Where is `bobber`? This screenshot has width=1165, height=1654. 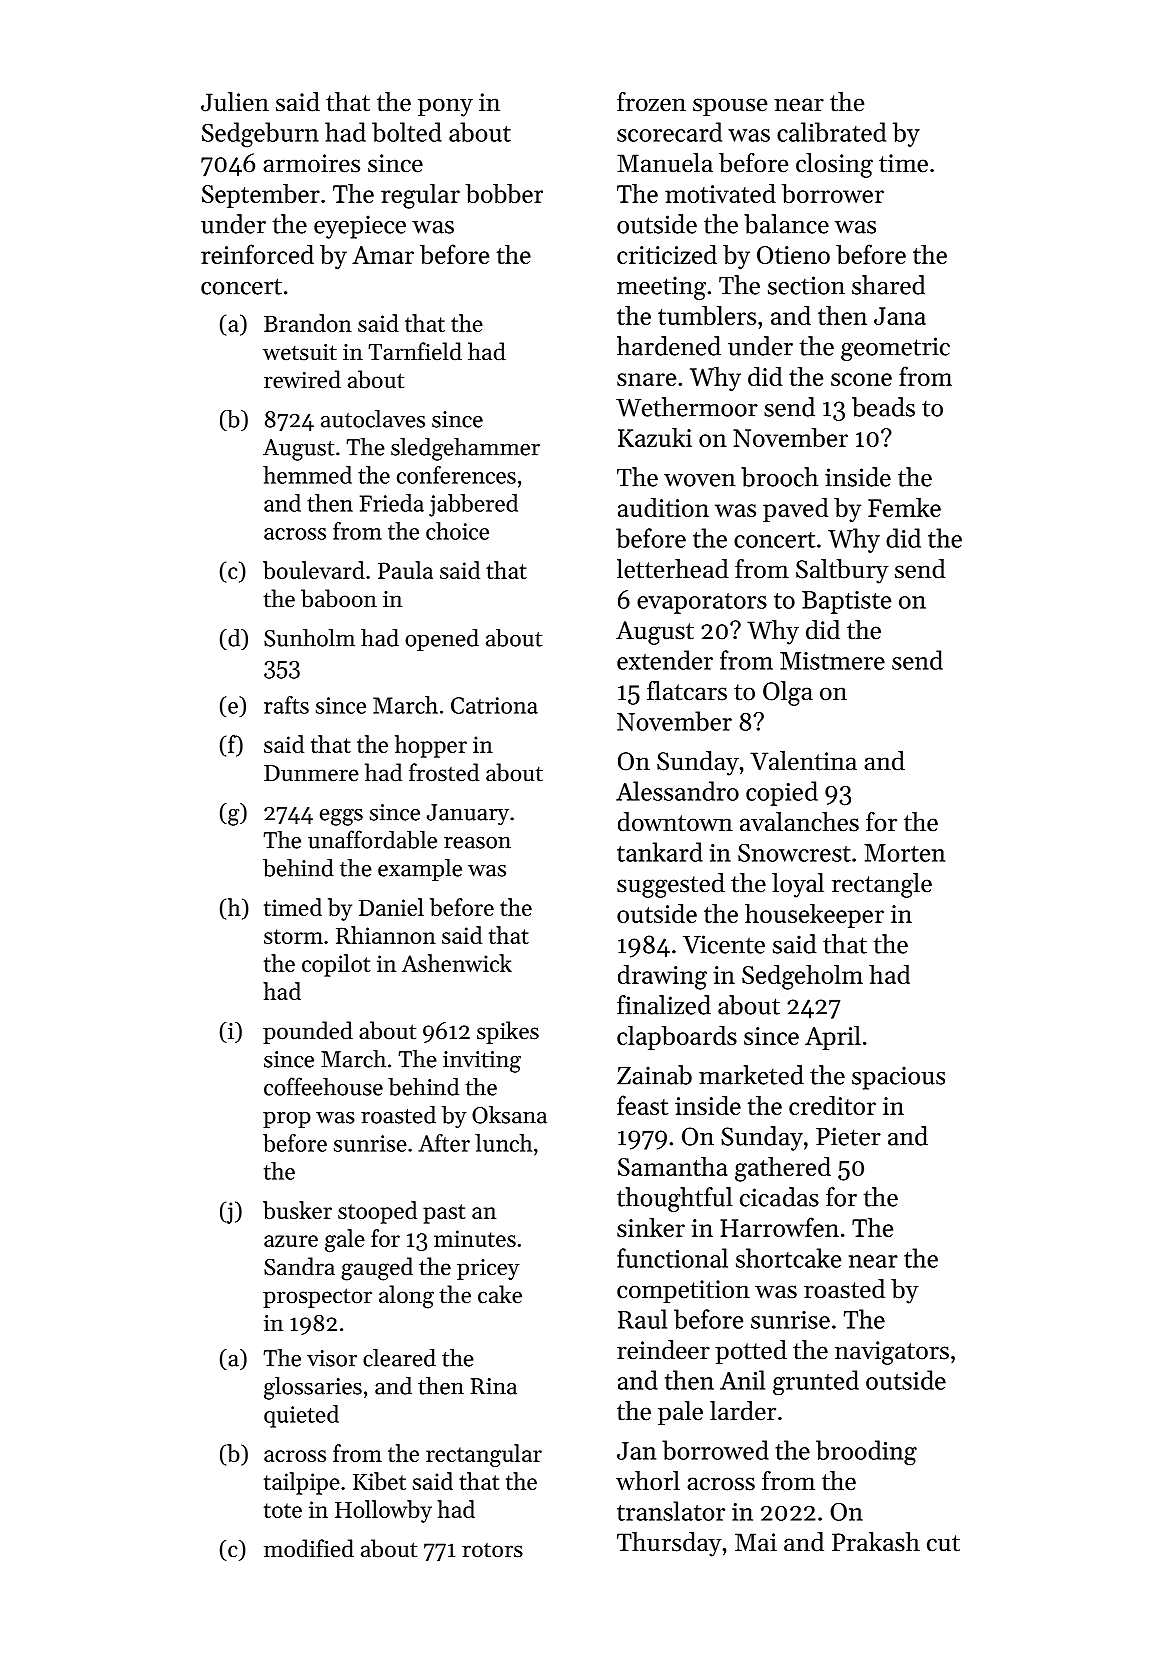 bobber is located at coordinates (504, 193).
